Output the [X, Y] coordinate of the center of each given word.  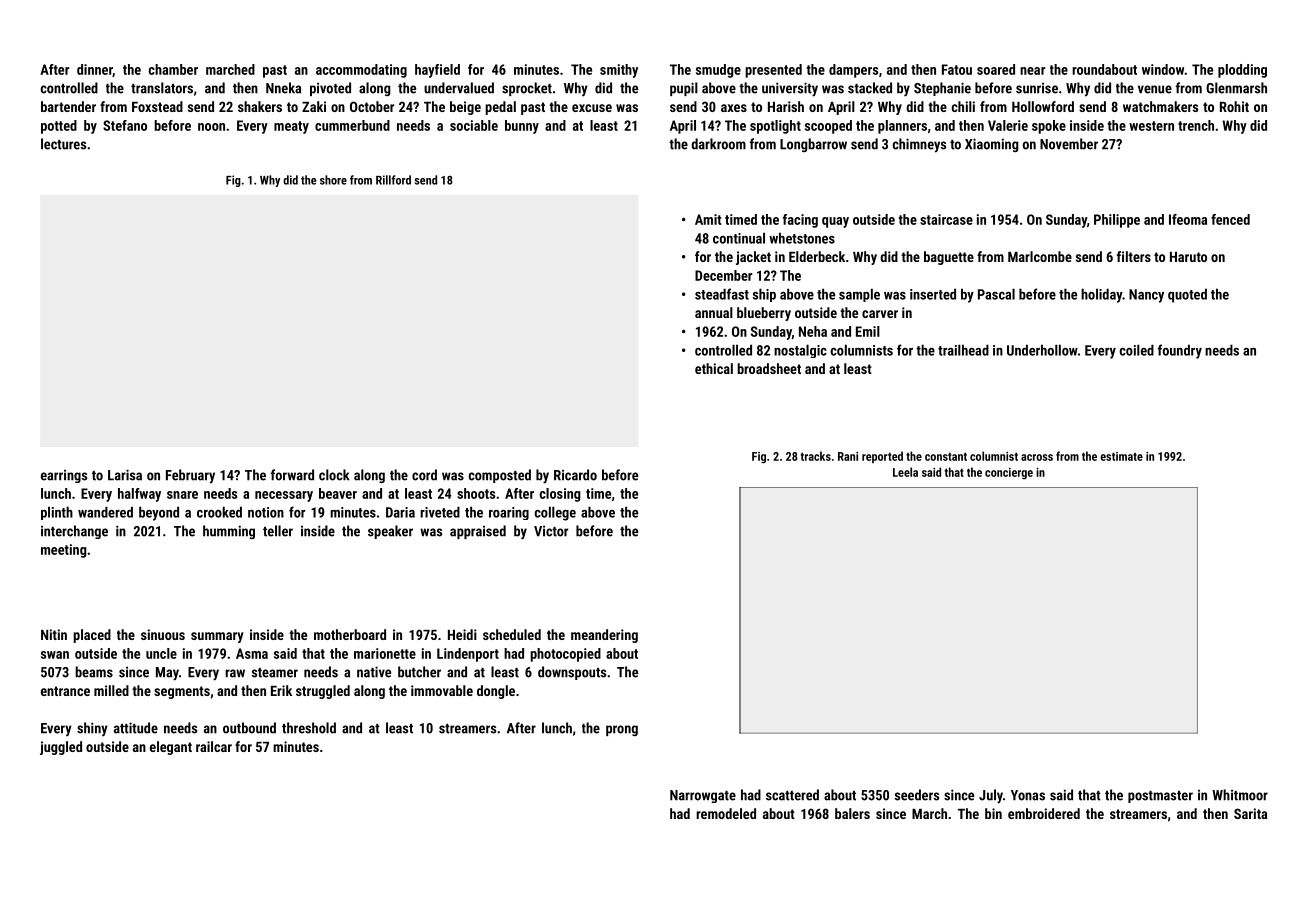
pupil [684, 89]
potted [59, 127]
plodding [1242, 71]
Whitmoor [1240, 795]
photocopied [565, 655]
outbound [249, 728]
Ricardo [575, 475]
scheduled [512, 634]
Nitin [54, 634]
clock [334, 475]
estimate [1121, 456]
